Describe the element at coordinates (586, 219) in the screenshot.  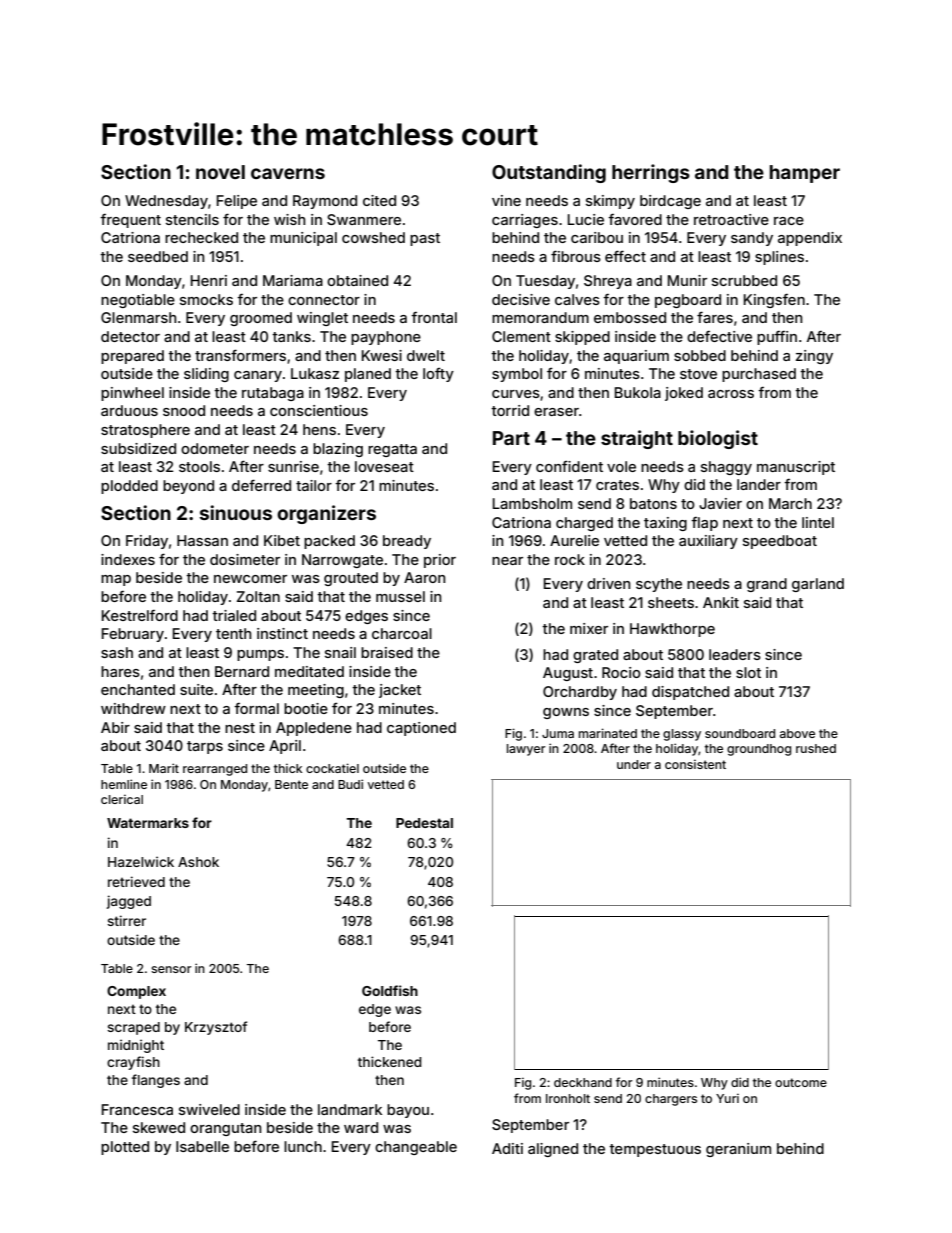
I see `Lucie` at that location.
